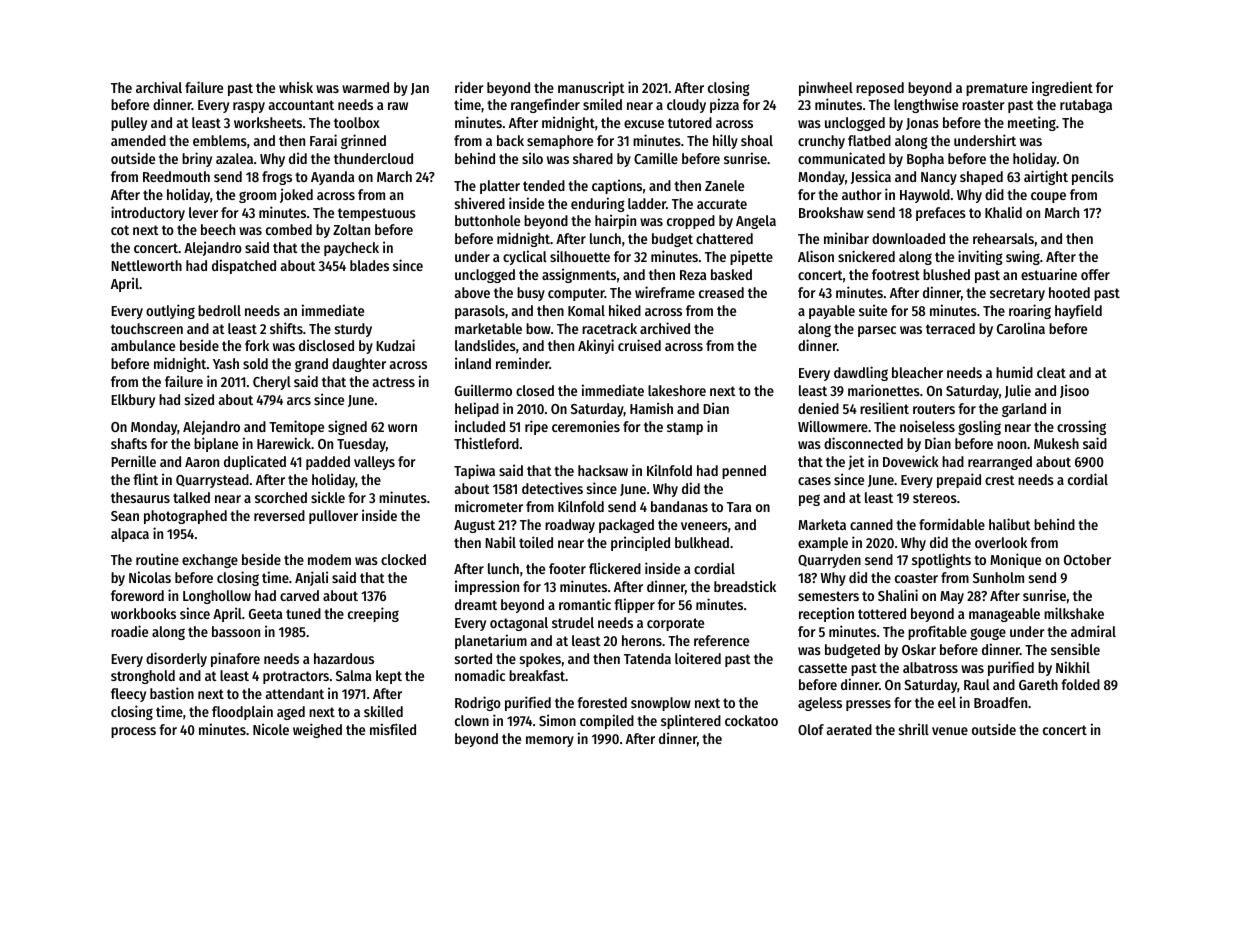 This image has width=1233, height=952. What do you see at coordinates (822, 668) in the image?
I see `cassette` at bounding box center [822, 668].
